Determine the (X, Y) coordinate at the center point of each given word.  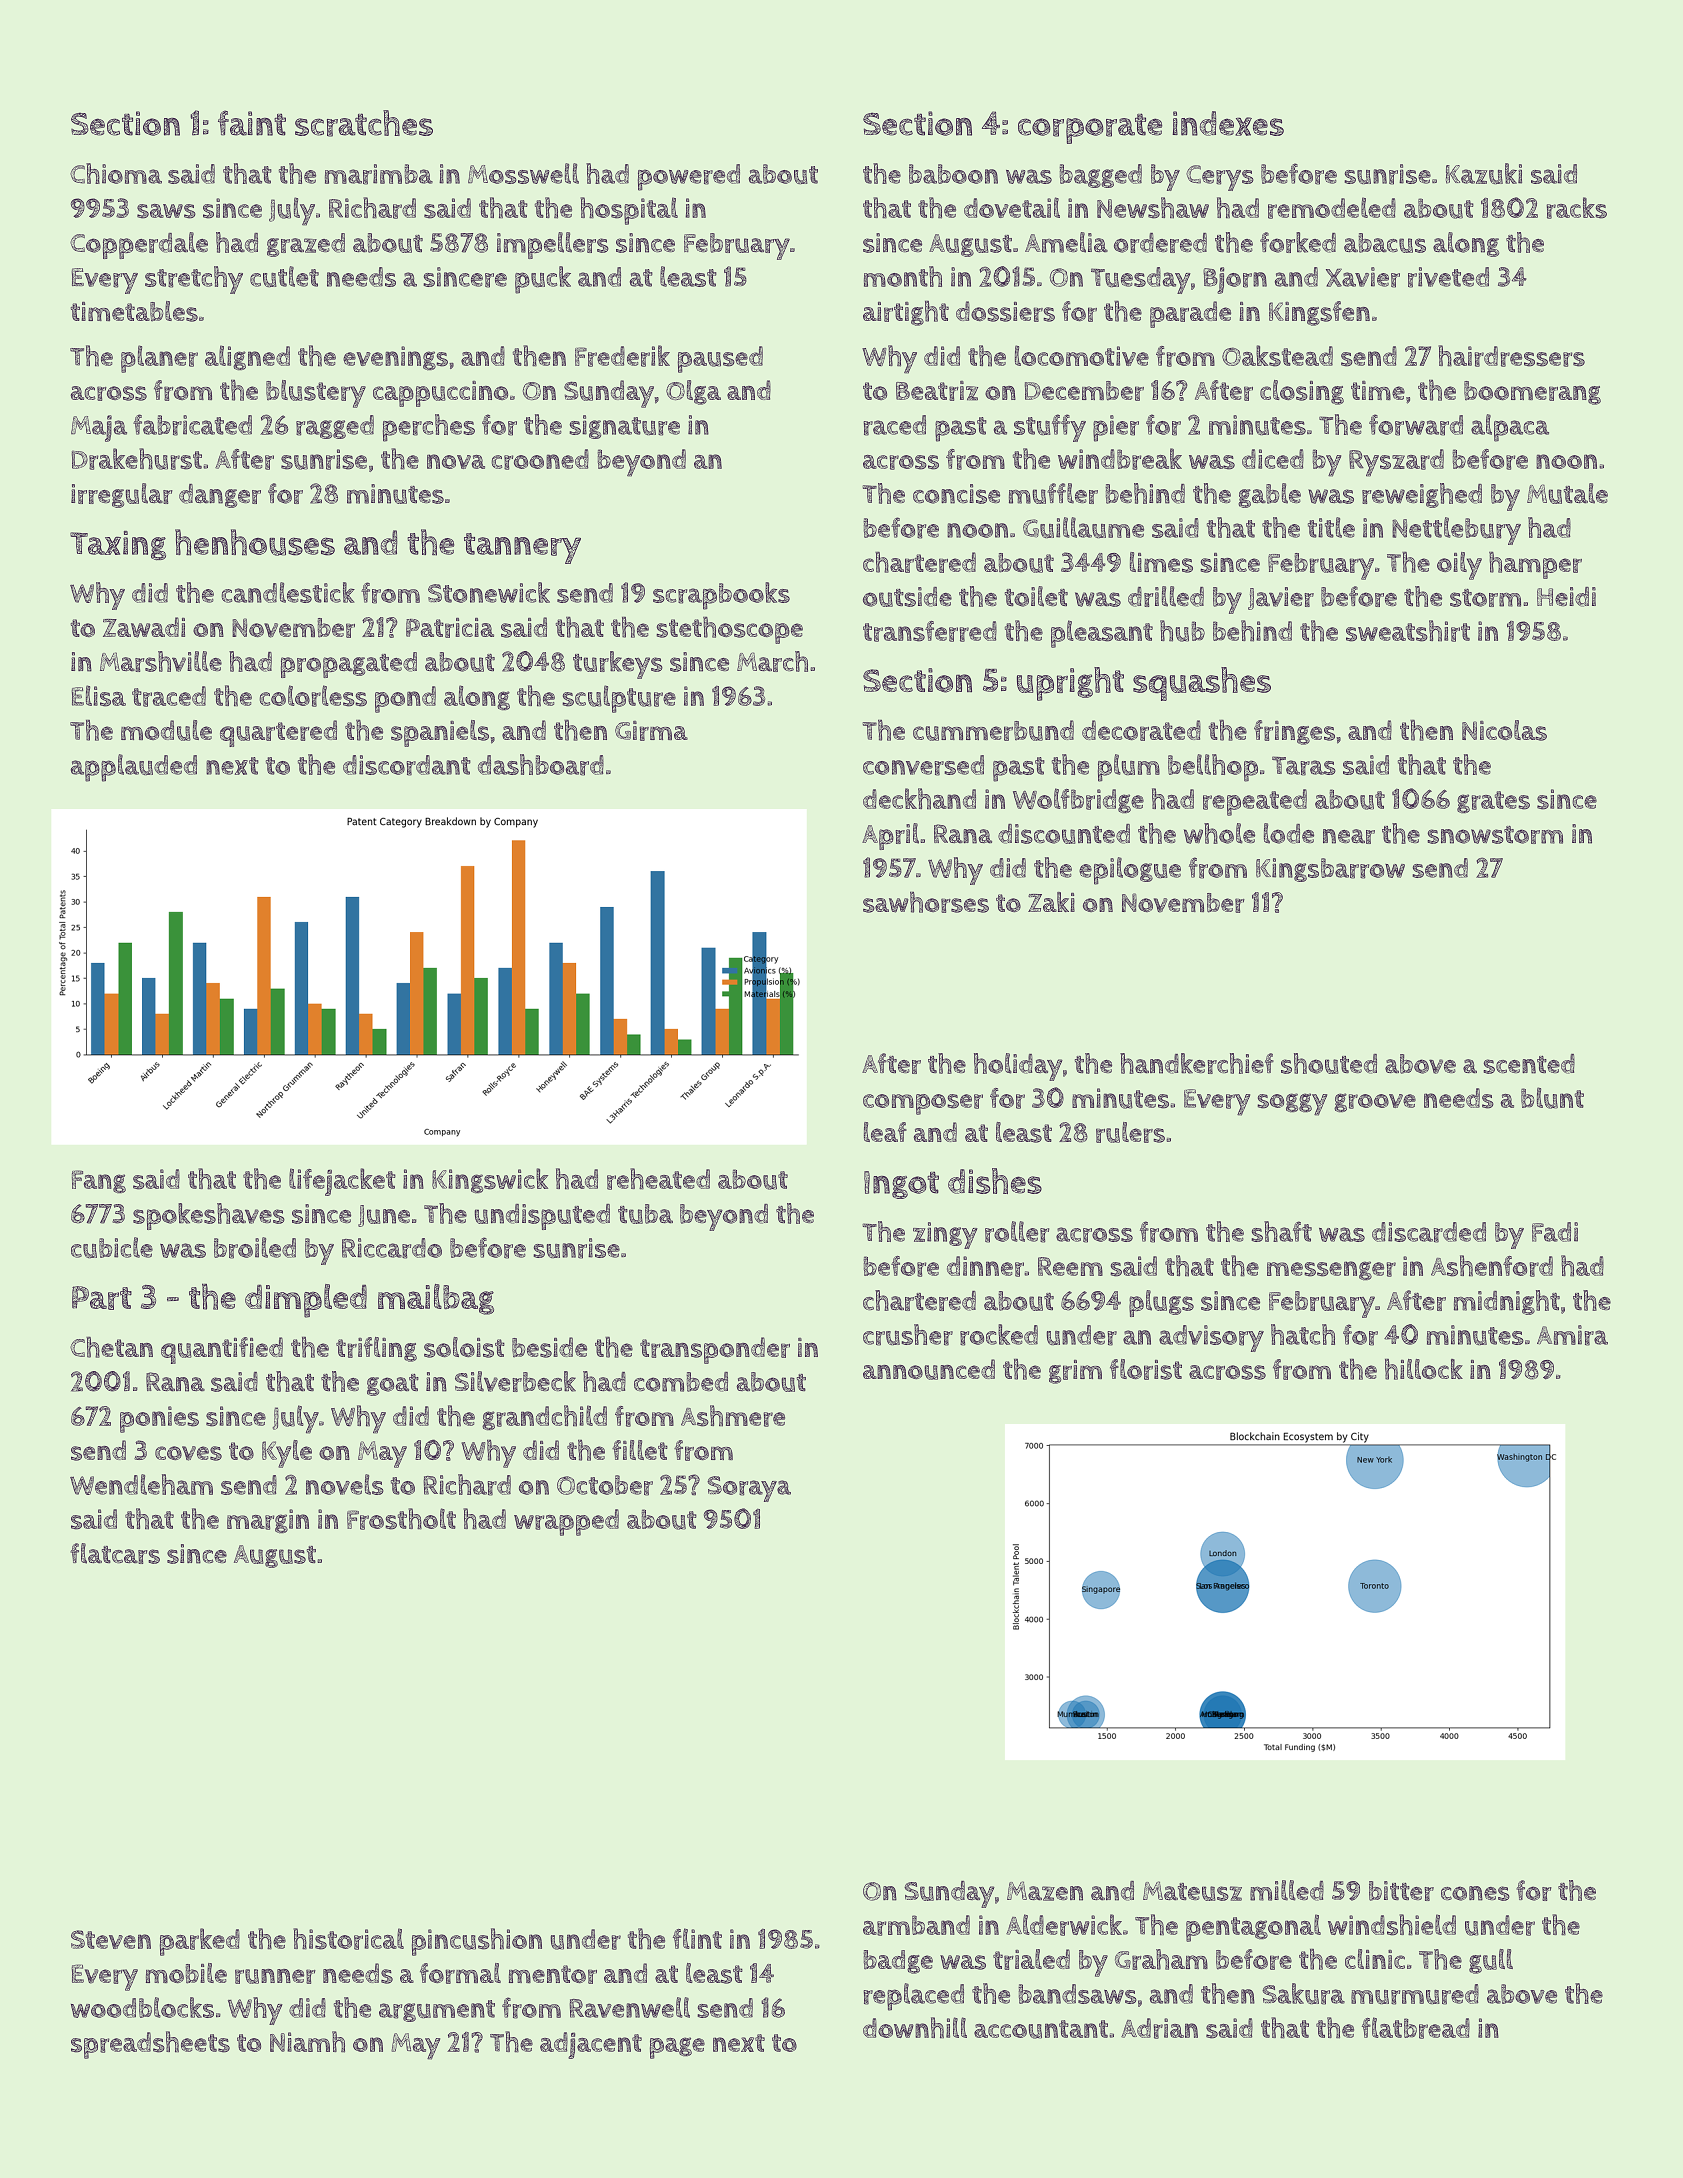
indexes (1228, 123)
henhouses (255, 542)
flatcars (115, 1553)
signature (624, 427)
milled (1287, 1890)
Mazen (1045, 1891)
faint (252, 123)
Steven (111, 1939)
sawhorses (926, 902)
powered (689, 177)
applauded (134, 768)
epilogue (1130, 871)
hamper (1535, 565)
